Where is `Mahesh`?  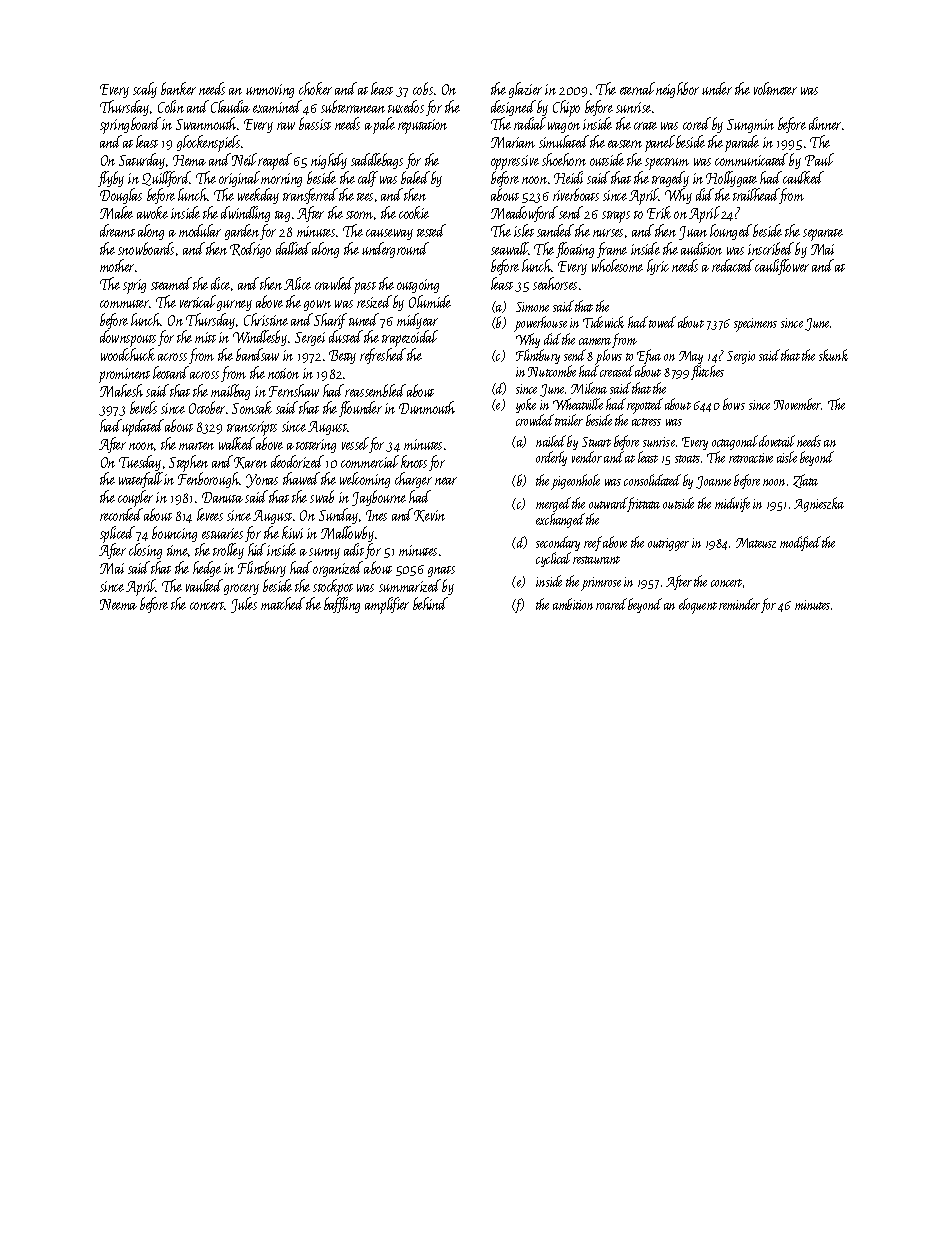 Mahesh is located at coordinates (121, 390).
